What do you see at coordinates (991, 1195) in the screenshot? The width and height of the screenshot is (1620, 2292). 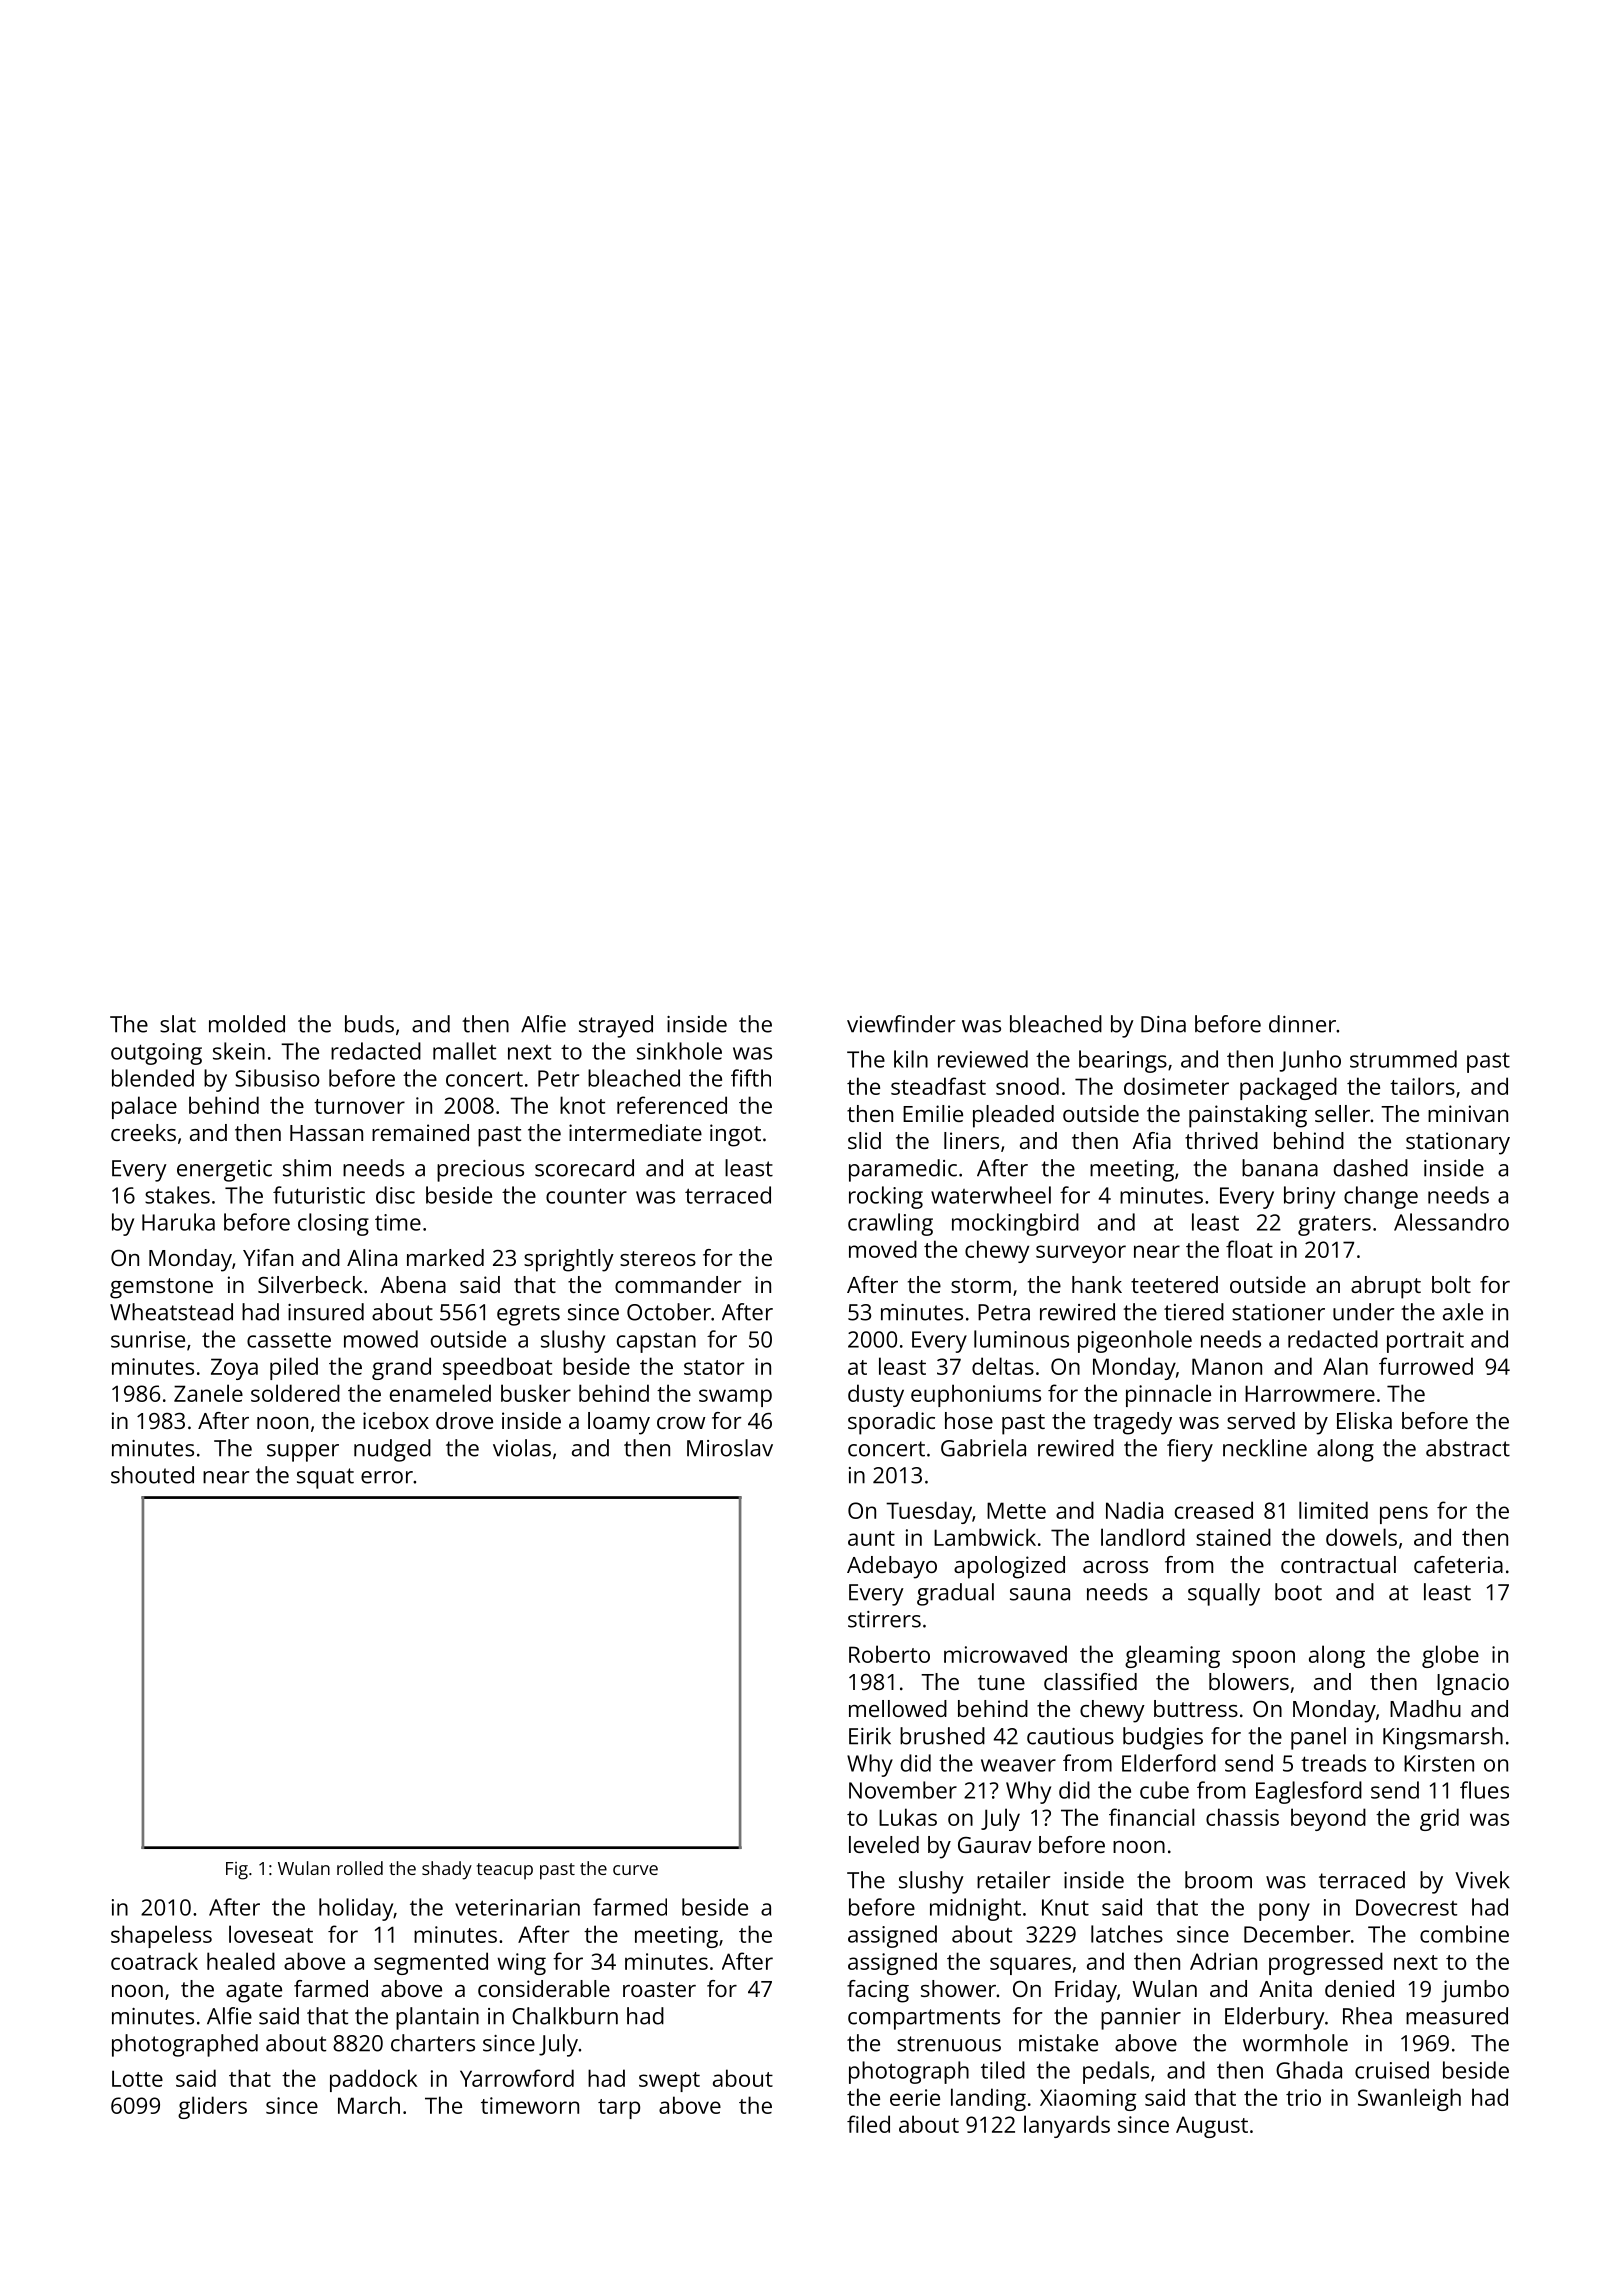 I see `waterwheel` at bounding box center [991, 1195].
